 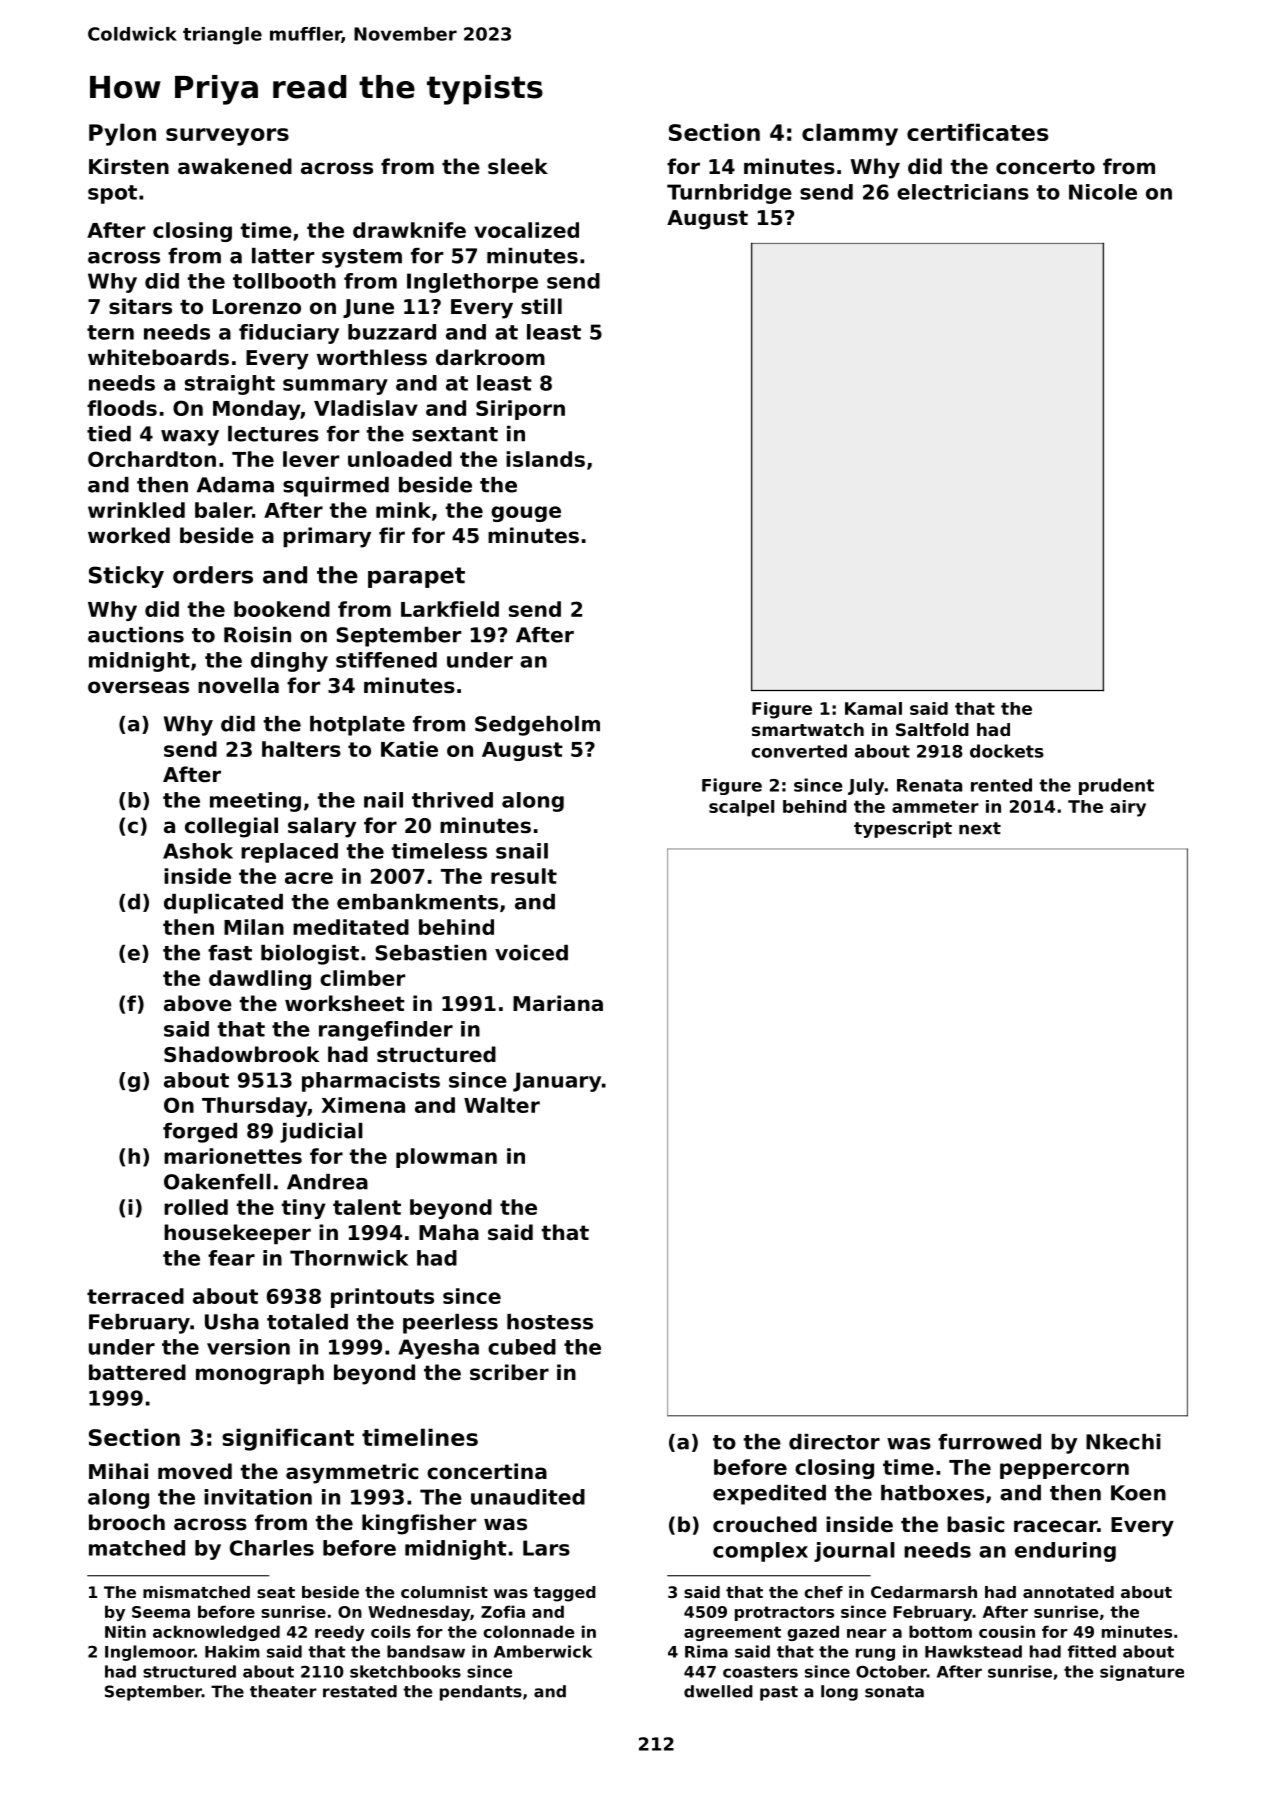 What do you see at coordinates (1007, 751) in the screenshot?
I see `dockets` at bounding box center [1007, 751].
